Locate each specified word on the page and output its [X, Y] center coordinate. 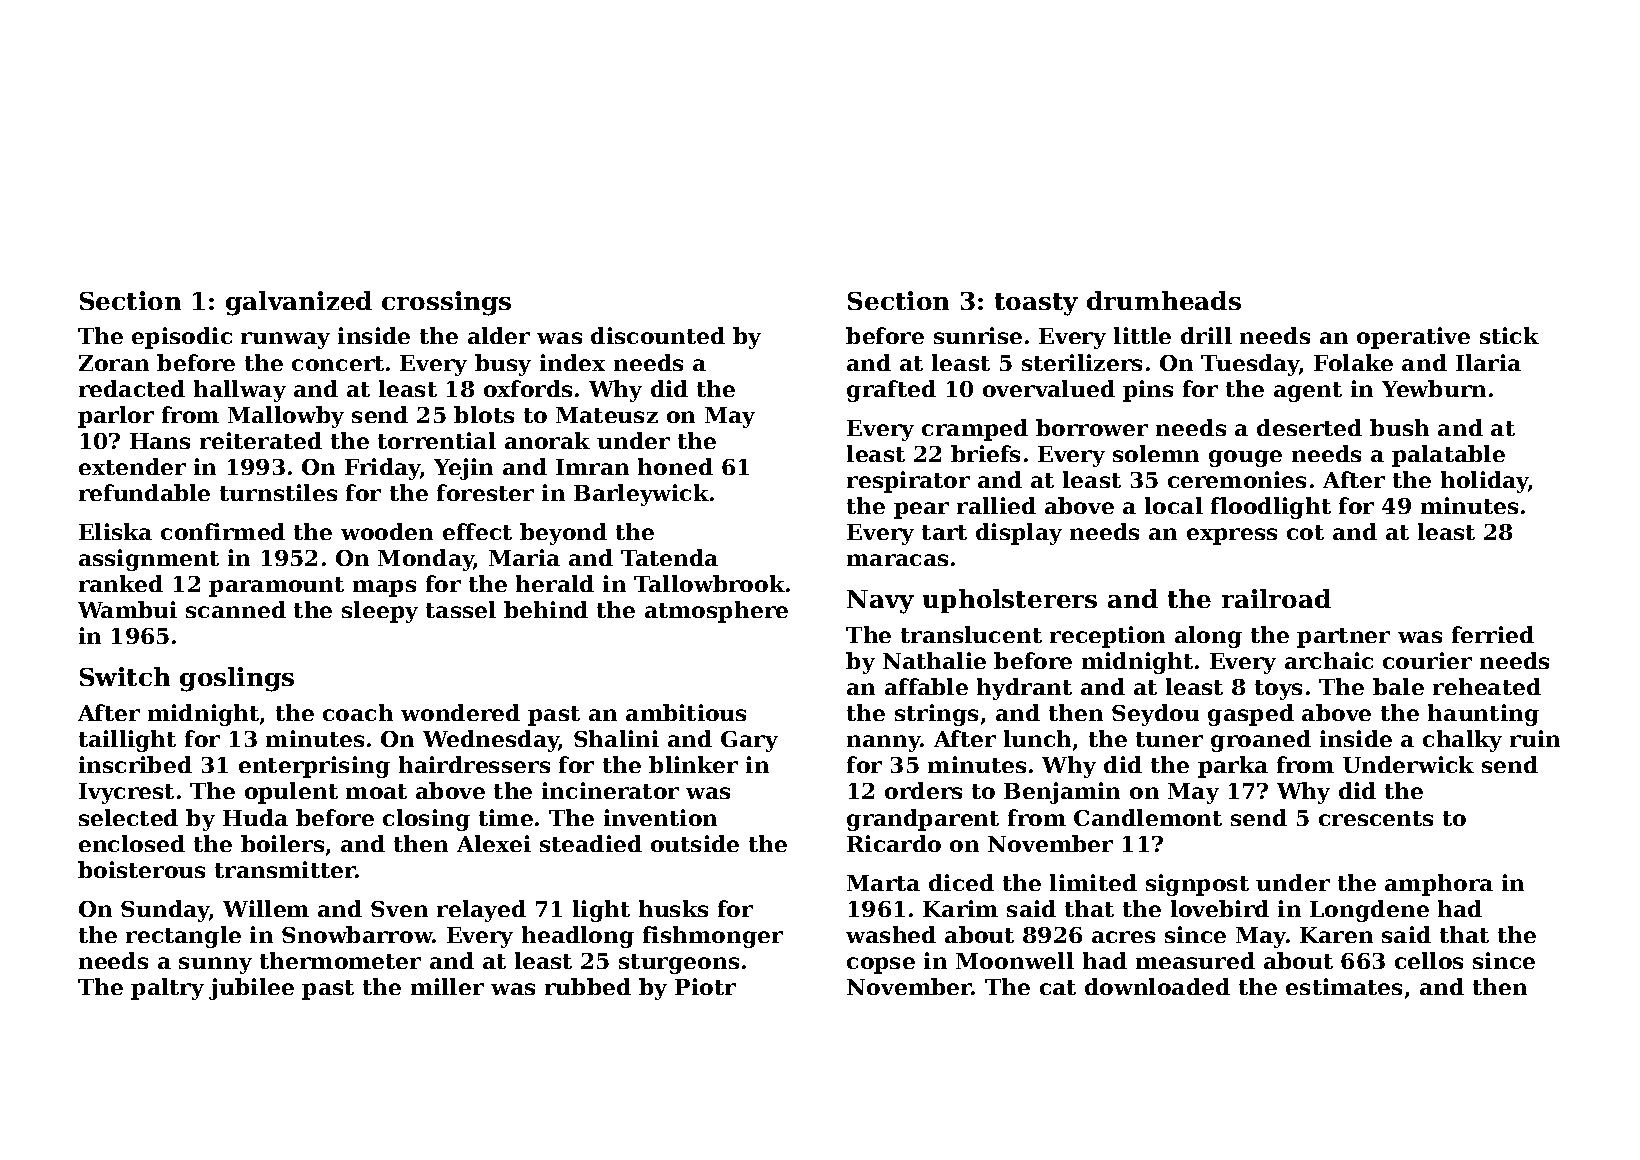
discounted [658, 335]
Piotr [705, 986]
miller [447, 986]
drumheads [1164, 300]
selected [128, 817]
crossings [446, 303]
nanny [884, 743]
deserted [1309, 427]
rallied [996, 505]
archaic [1329, 660]
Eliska [115, 531]
